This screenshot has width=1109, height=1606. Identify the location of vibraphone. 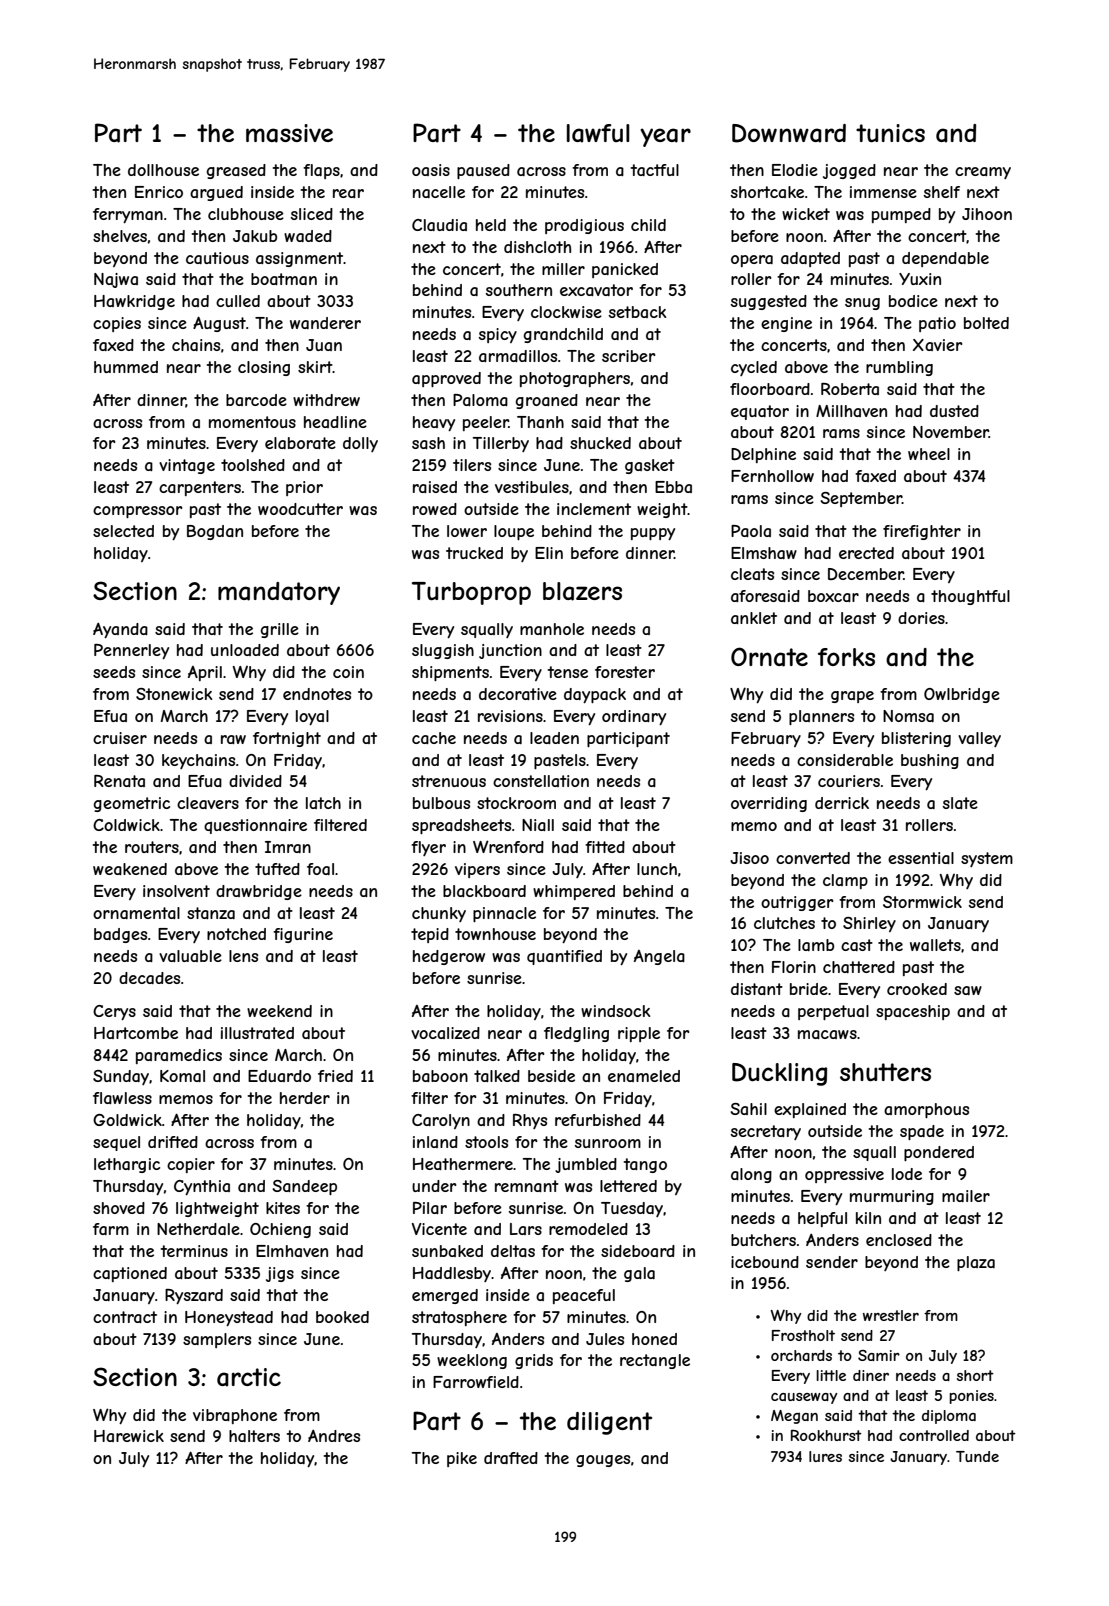
(235, 1416).
